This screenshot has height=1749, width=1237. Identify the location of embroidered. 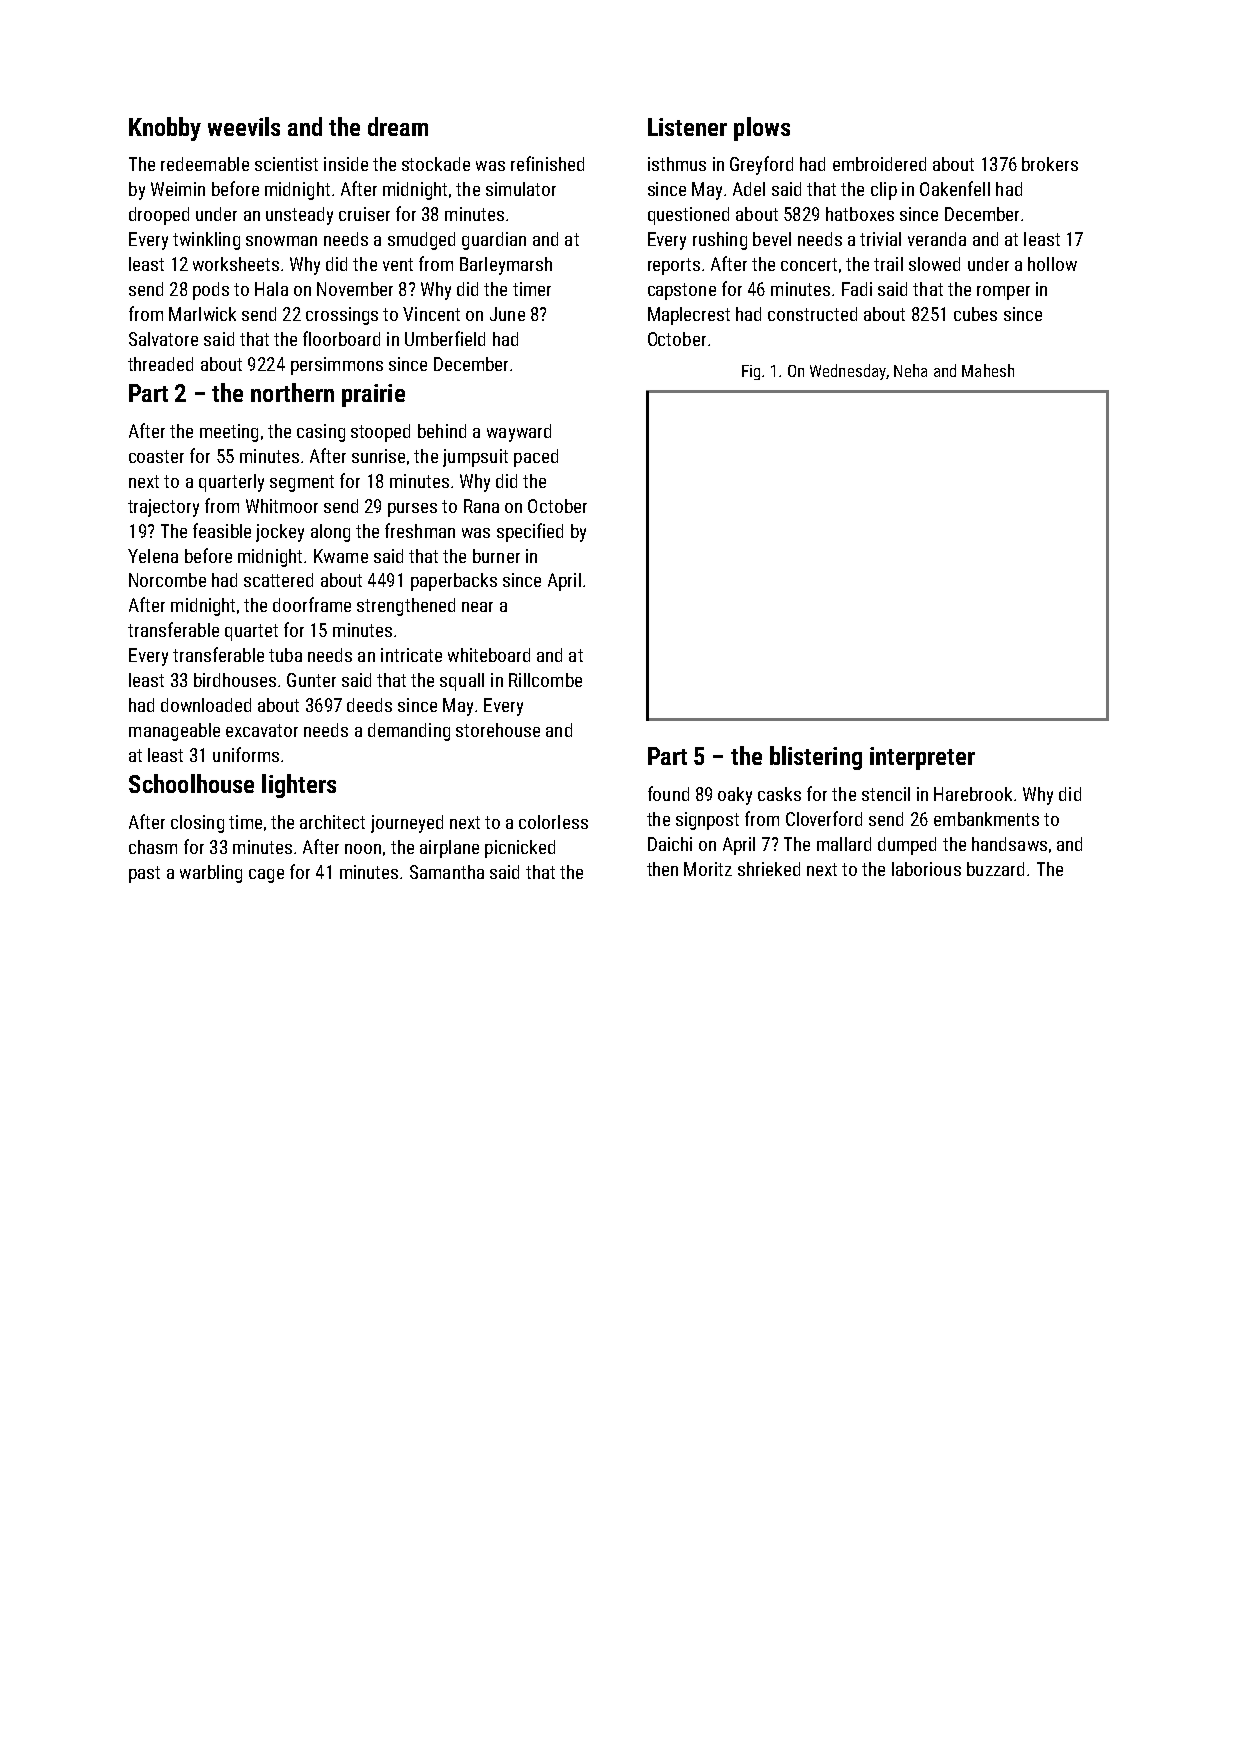
(879, 164).
